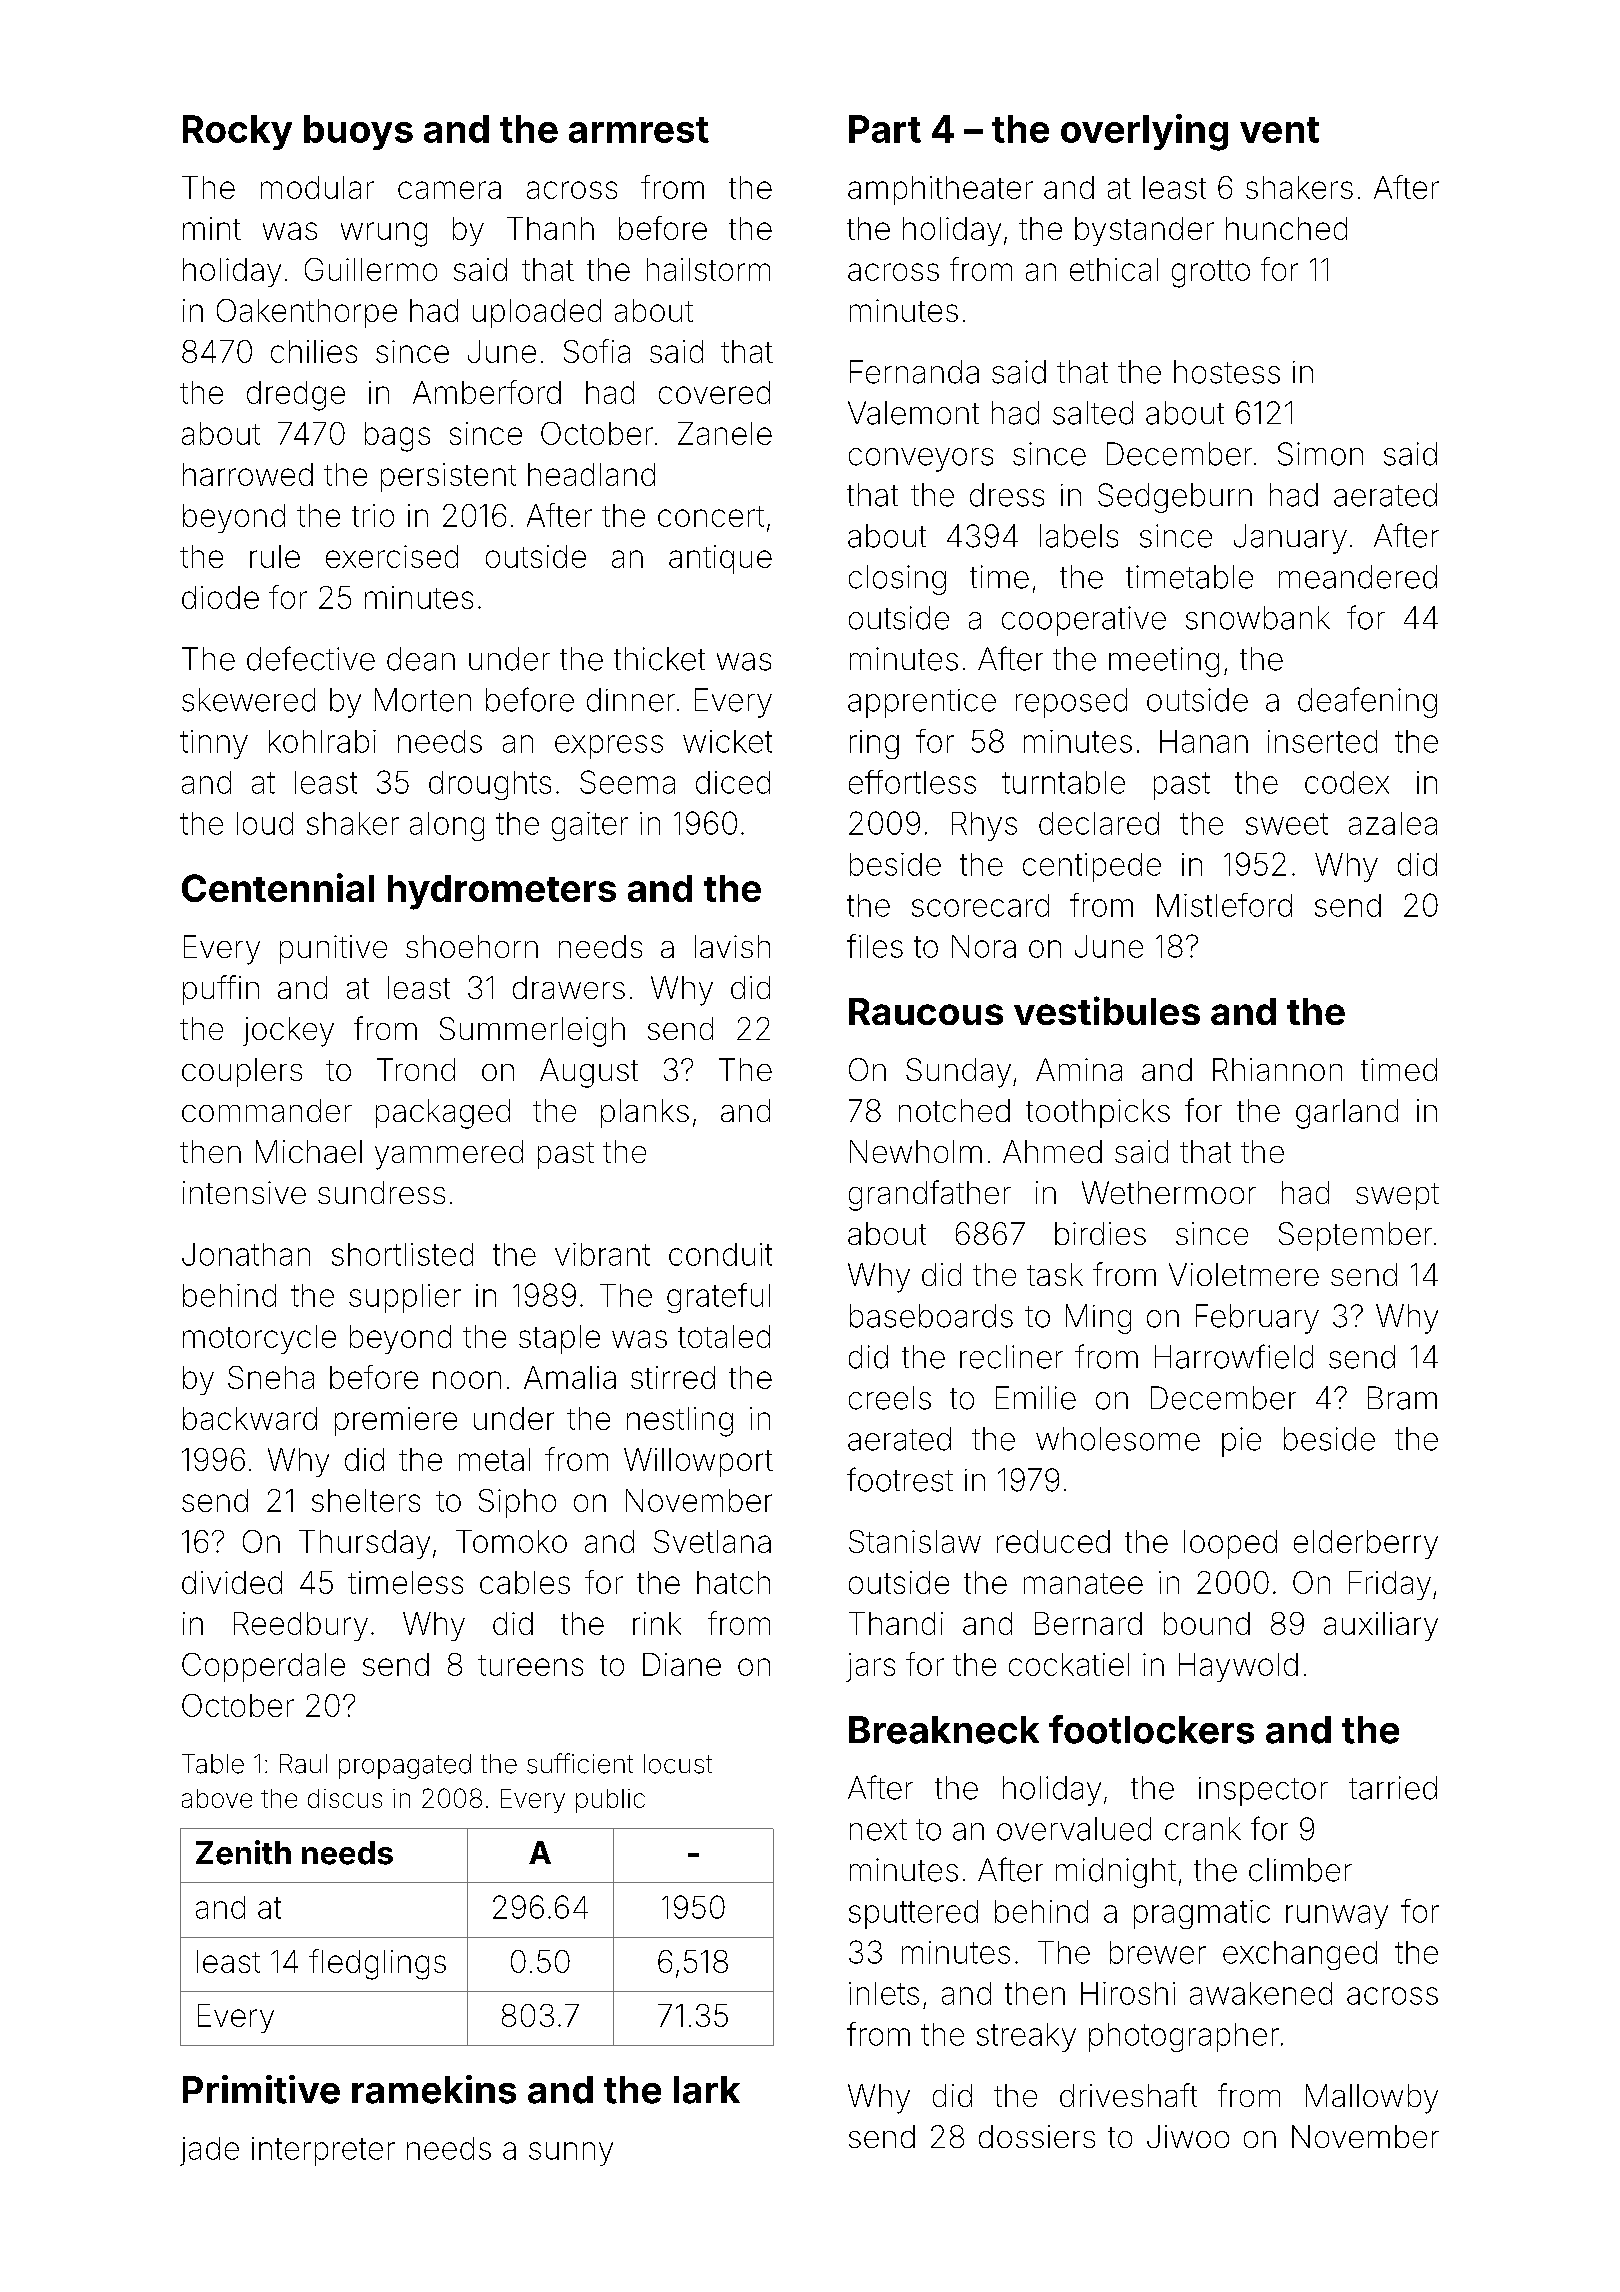  What do you see at coordinates (1227, 372) in the screenshot?
I see `hostess` at bounding box center [1227, 372].
